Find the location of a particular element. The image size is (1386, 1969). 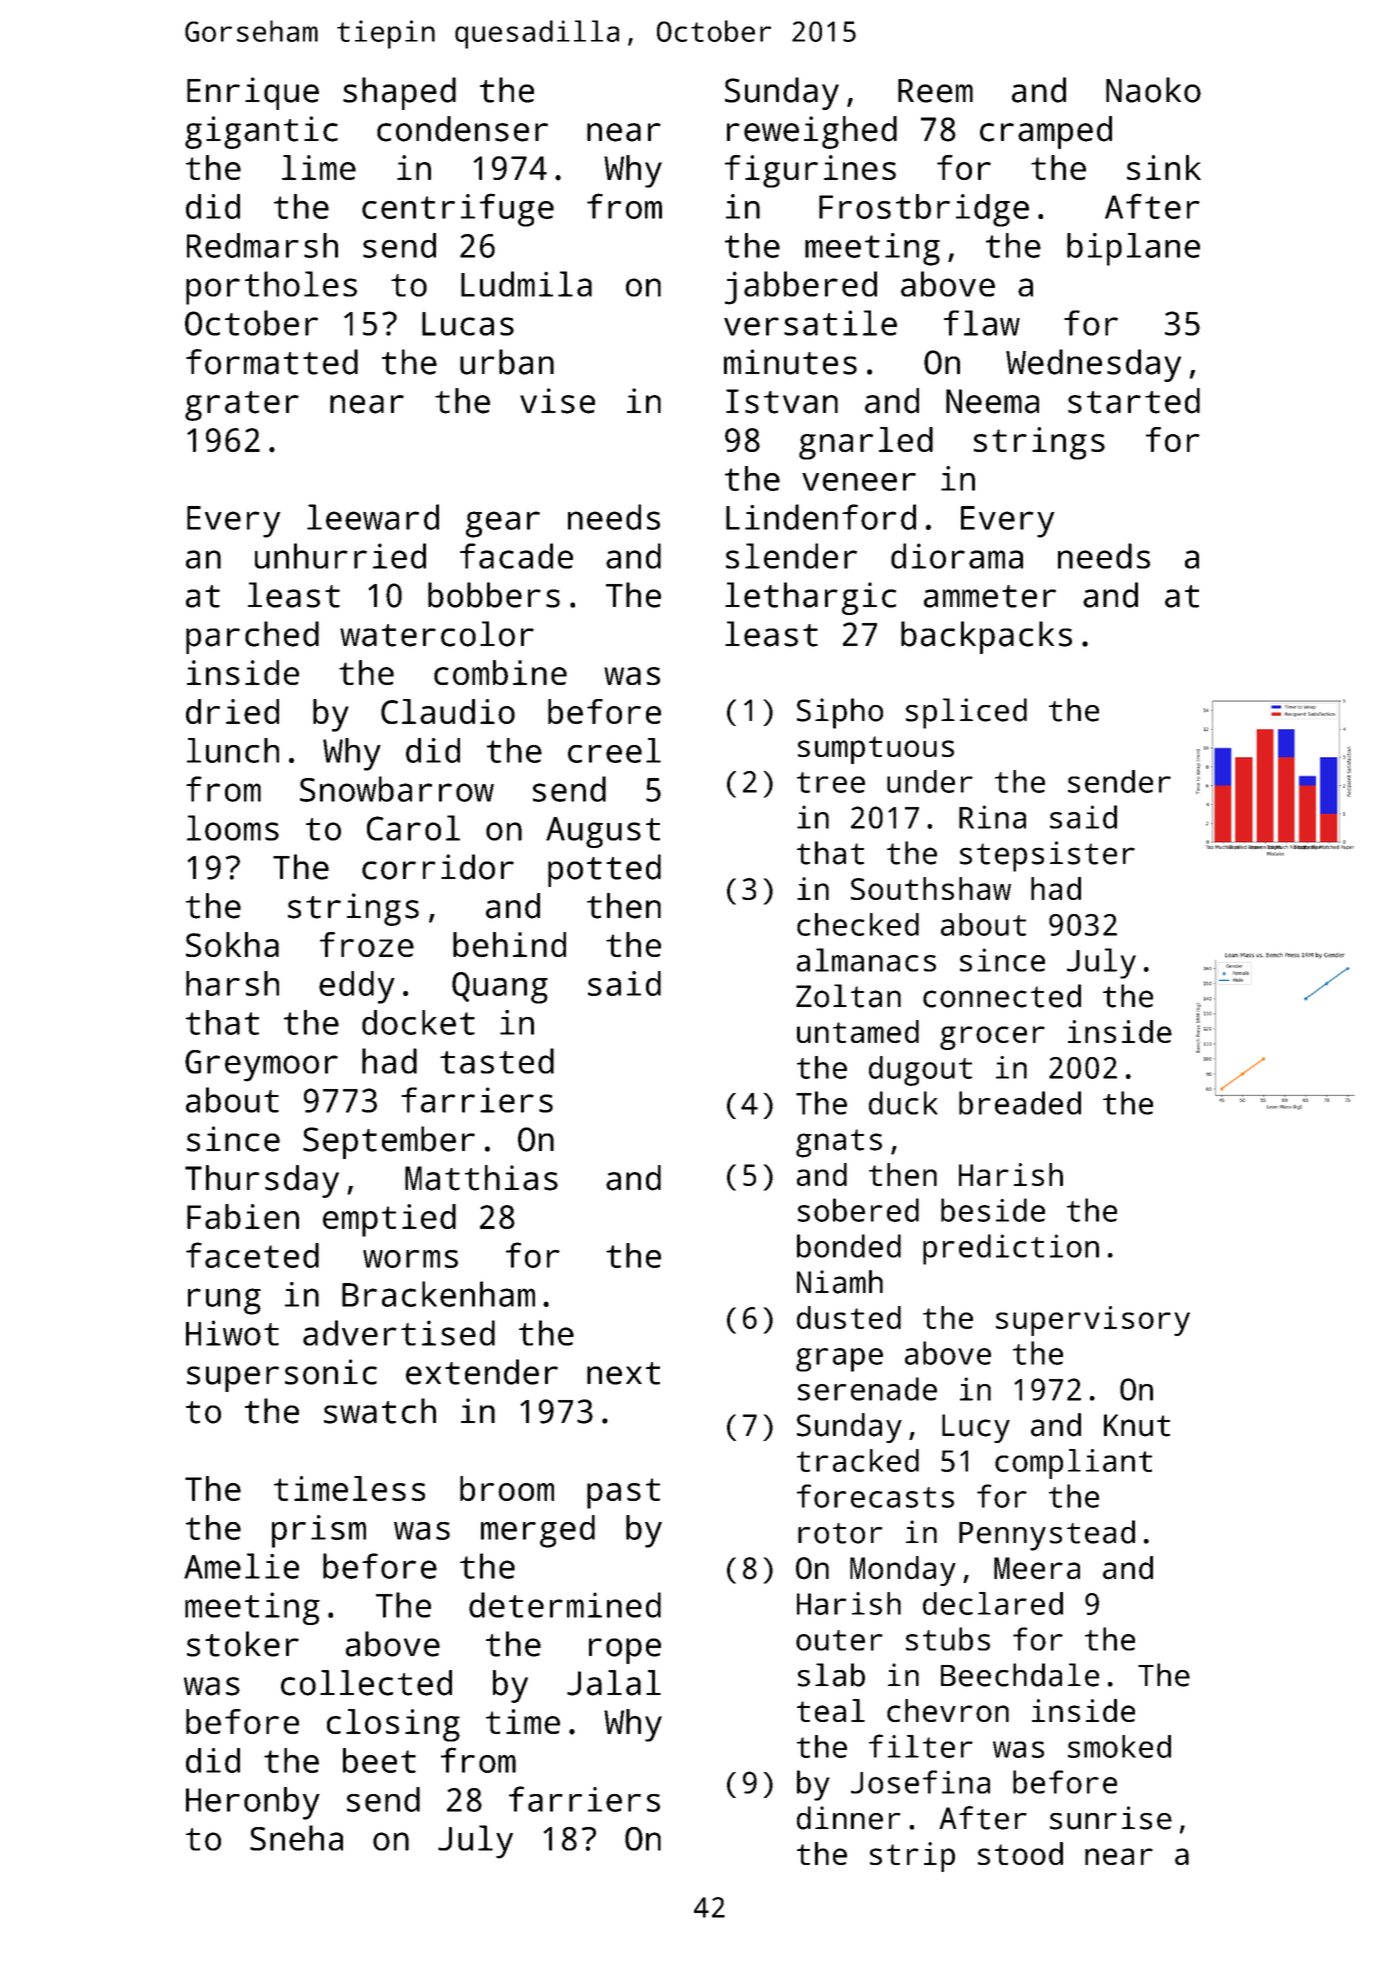

started is located at coordinates (1134, 401).
